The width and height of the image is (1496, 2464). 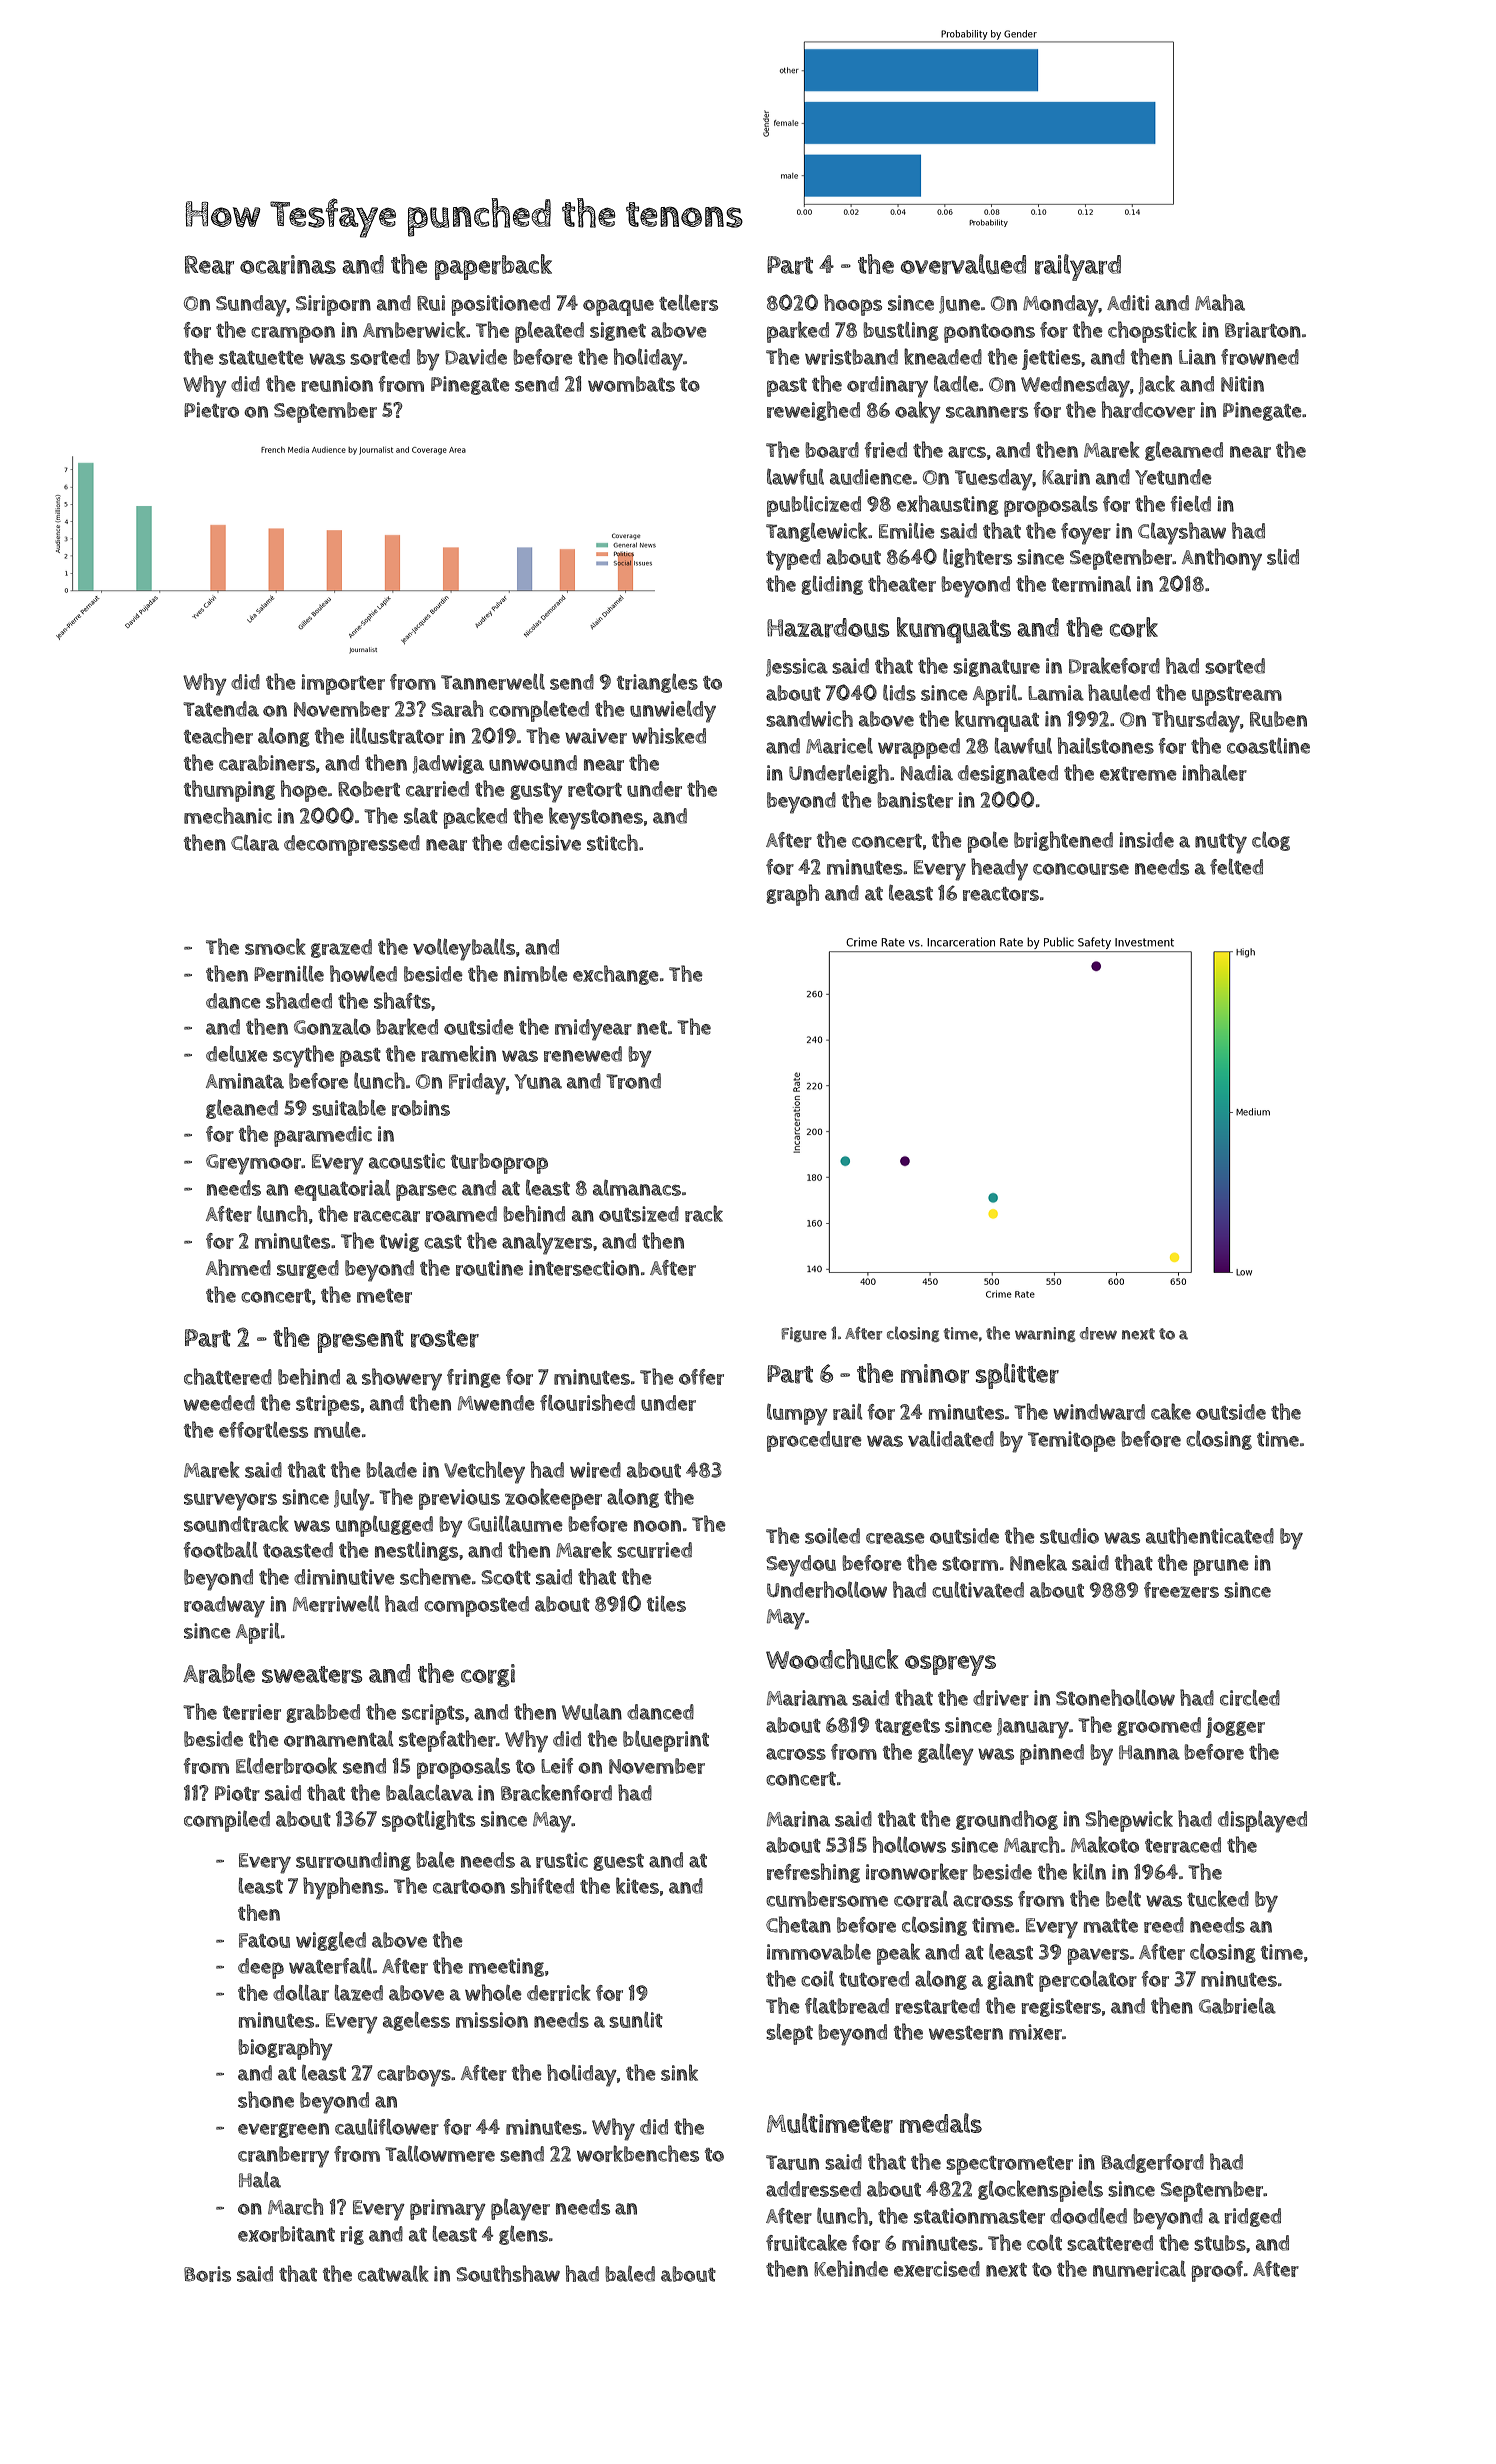 I want to click on drew, so click(x=1098, y=1333).
